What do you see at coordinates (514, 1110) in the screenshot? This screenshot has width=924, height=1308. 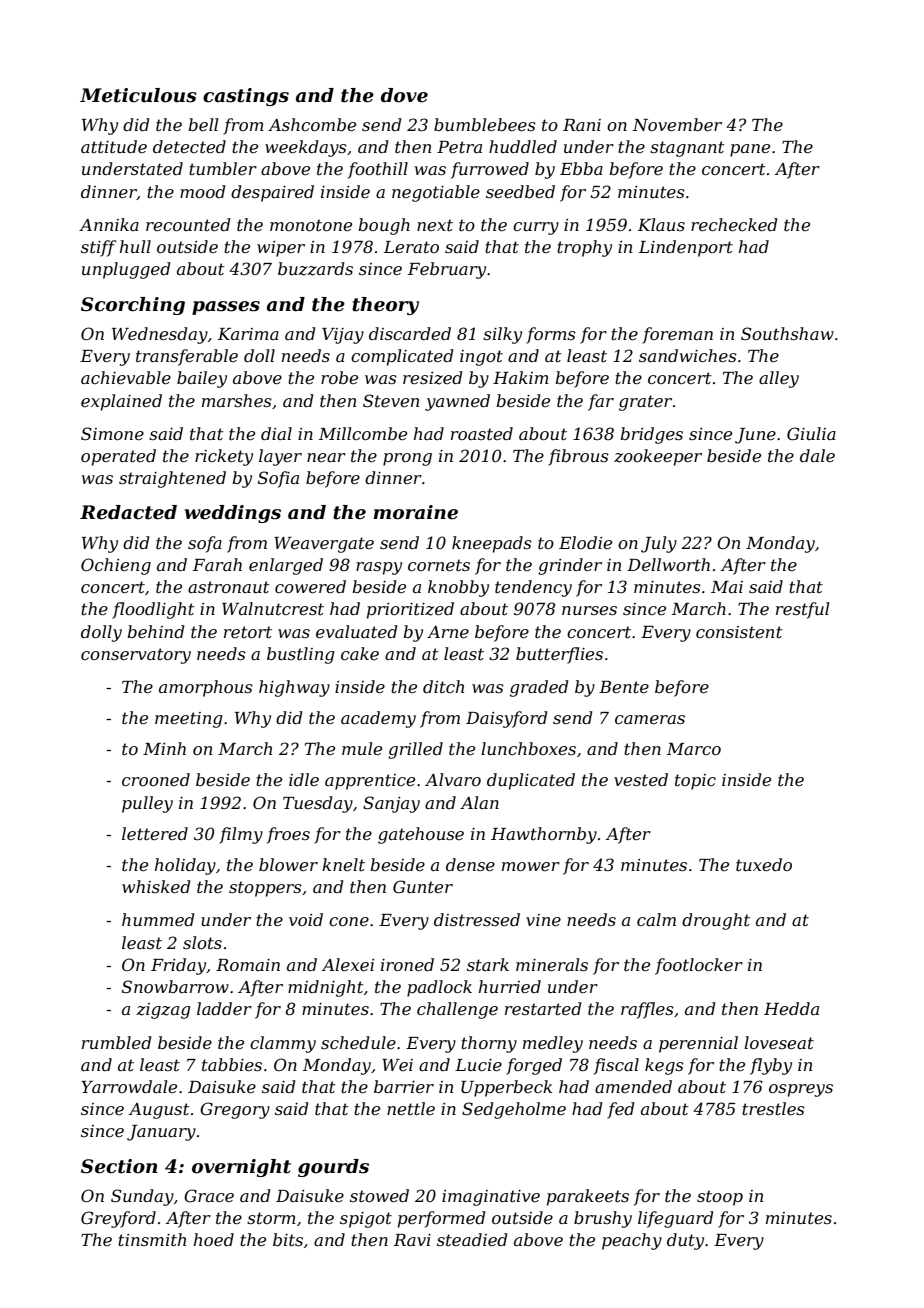 I see `Sedgeholme` at bounding box center [514, 1110].
